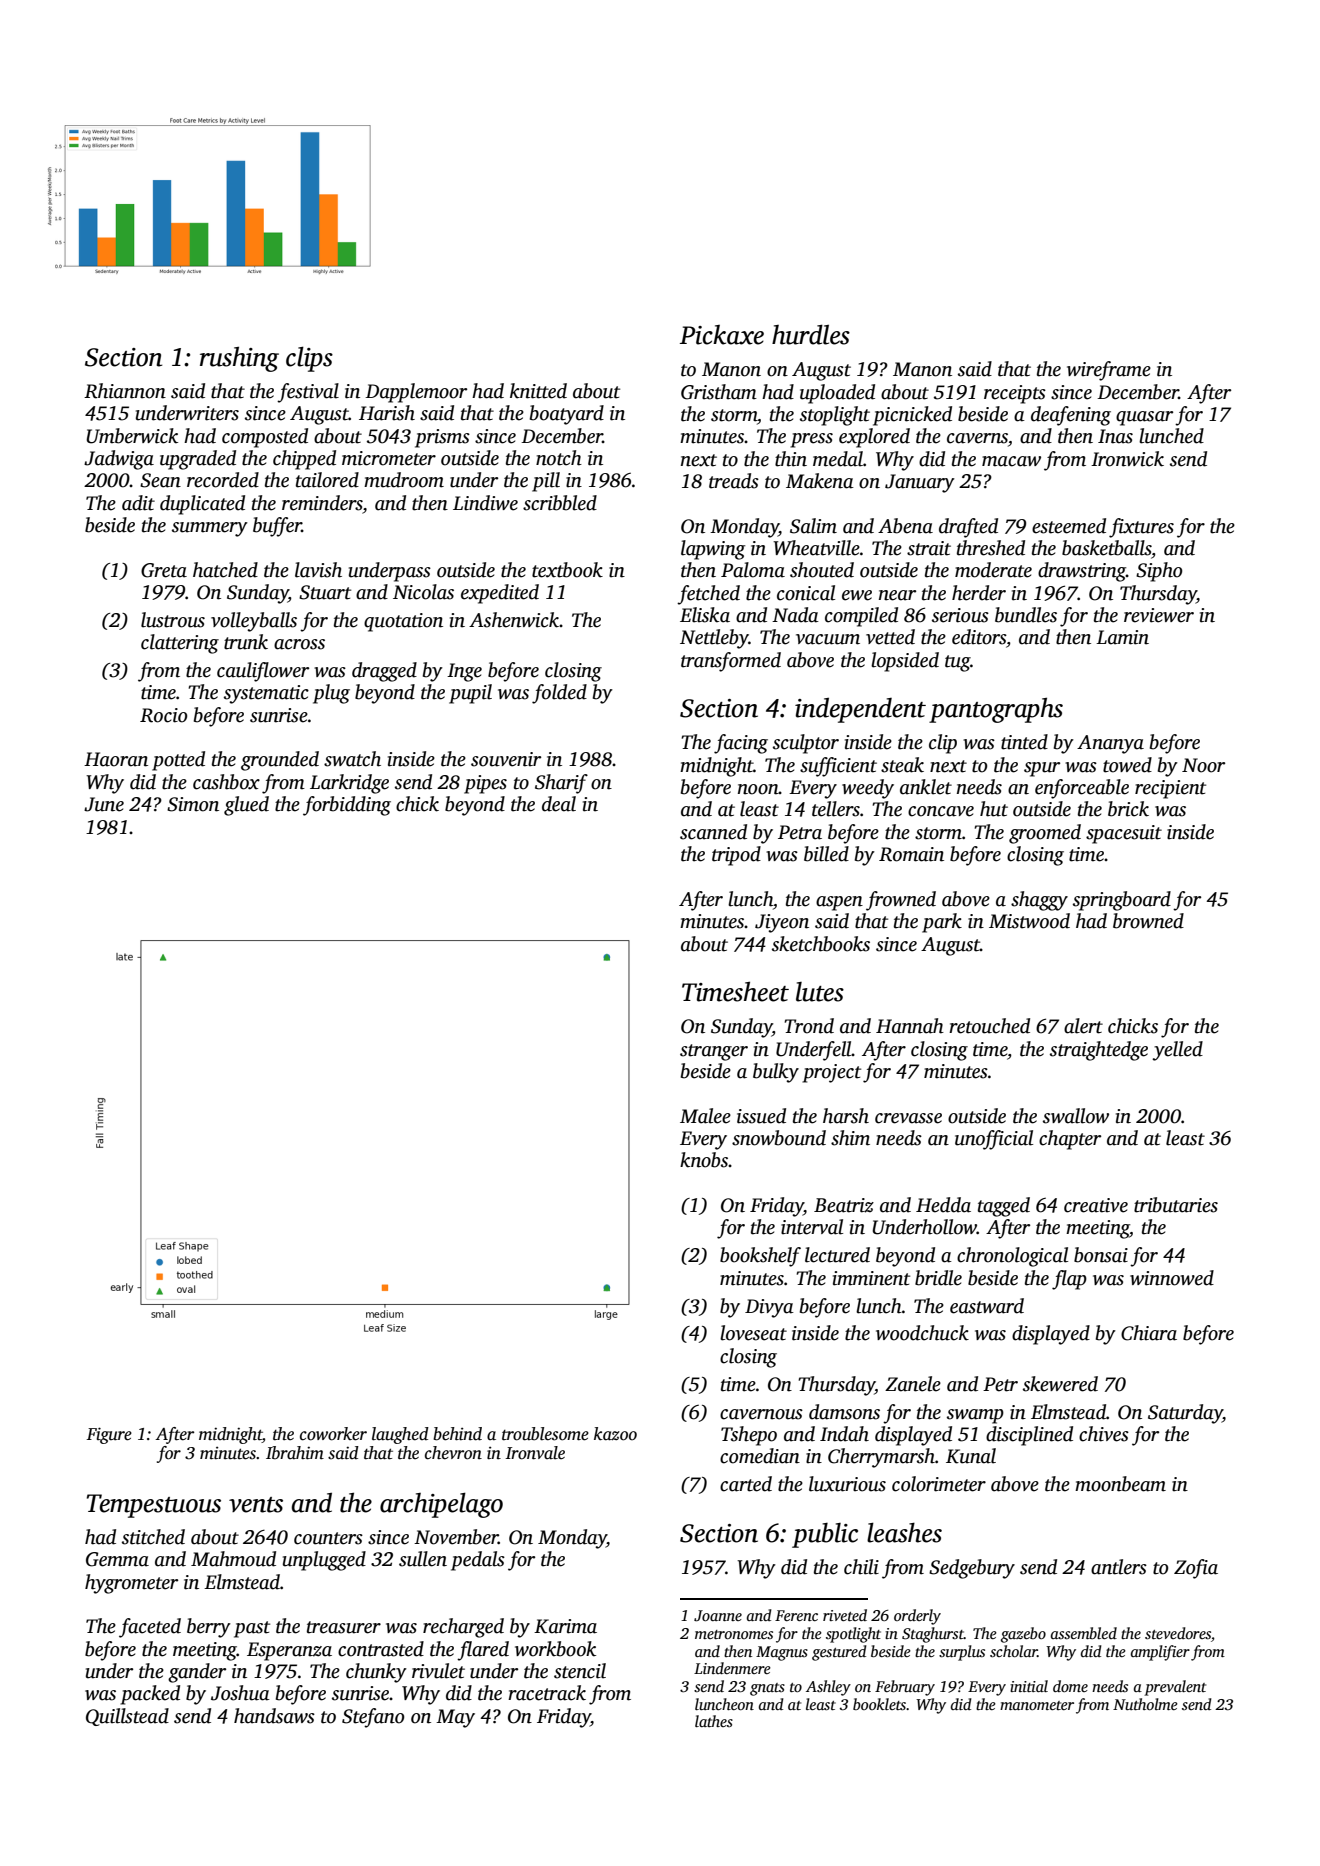  What do you see at coordinates (239, 359) in the image?
I see `rushing` at bounding box center [239, 359].
